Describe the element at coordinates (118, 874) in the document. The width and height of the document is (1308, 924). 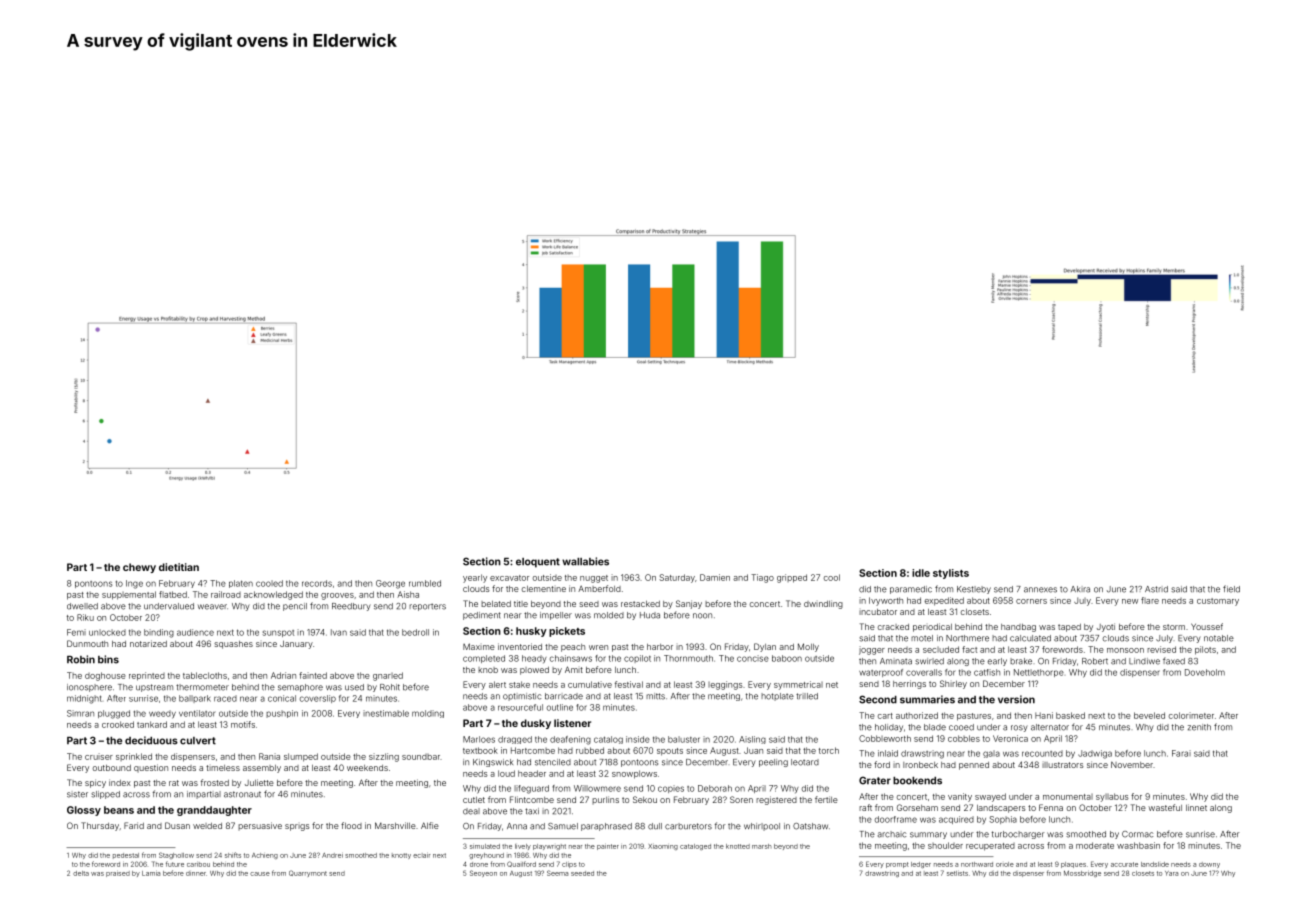
I see `praised` at that location.
